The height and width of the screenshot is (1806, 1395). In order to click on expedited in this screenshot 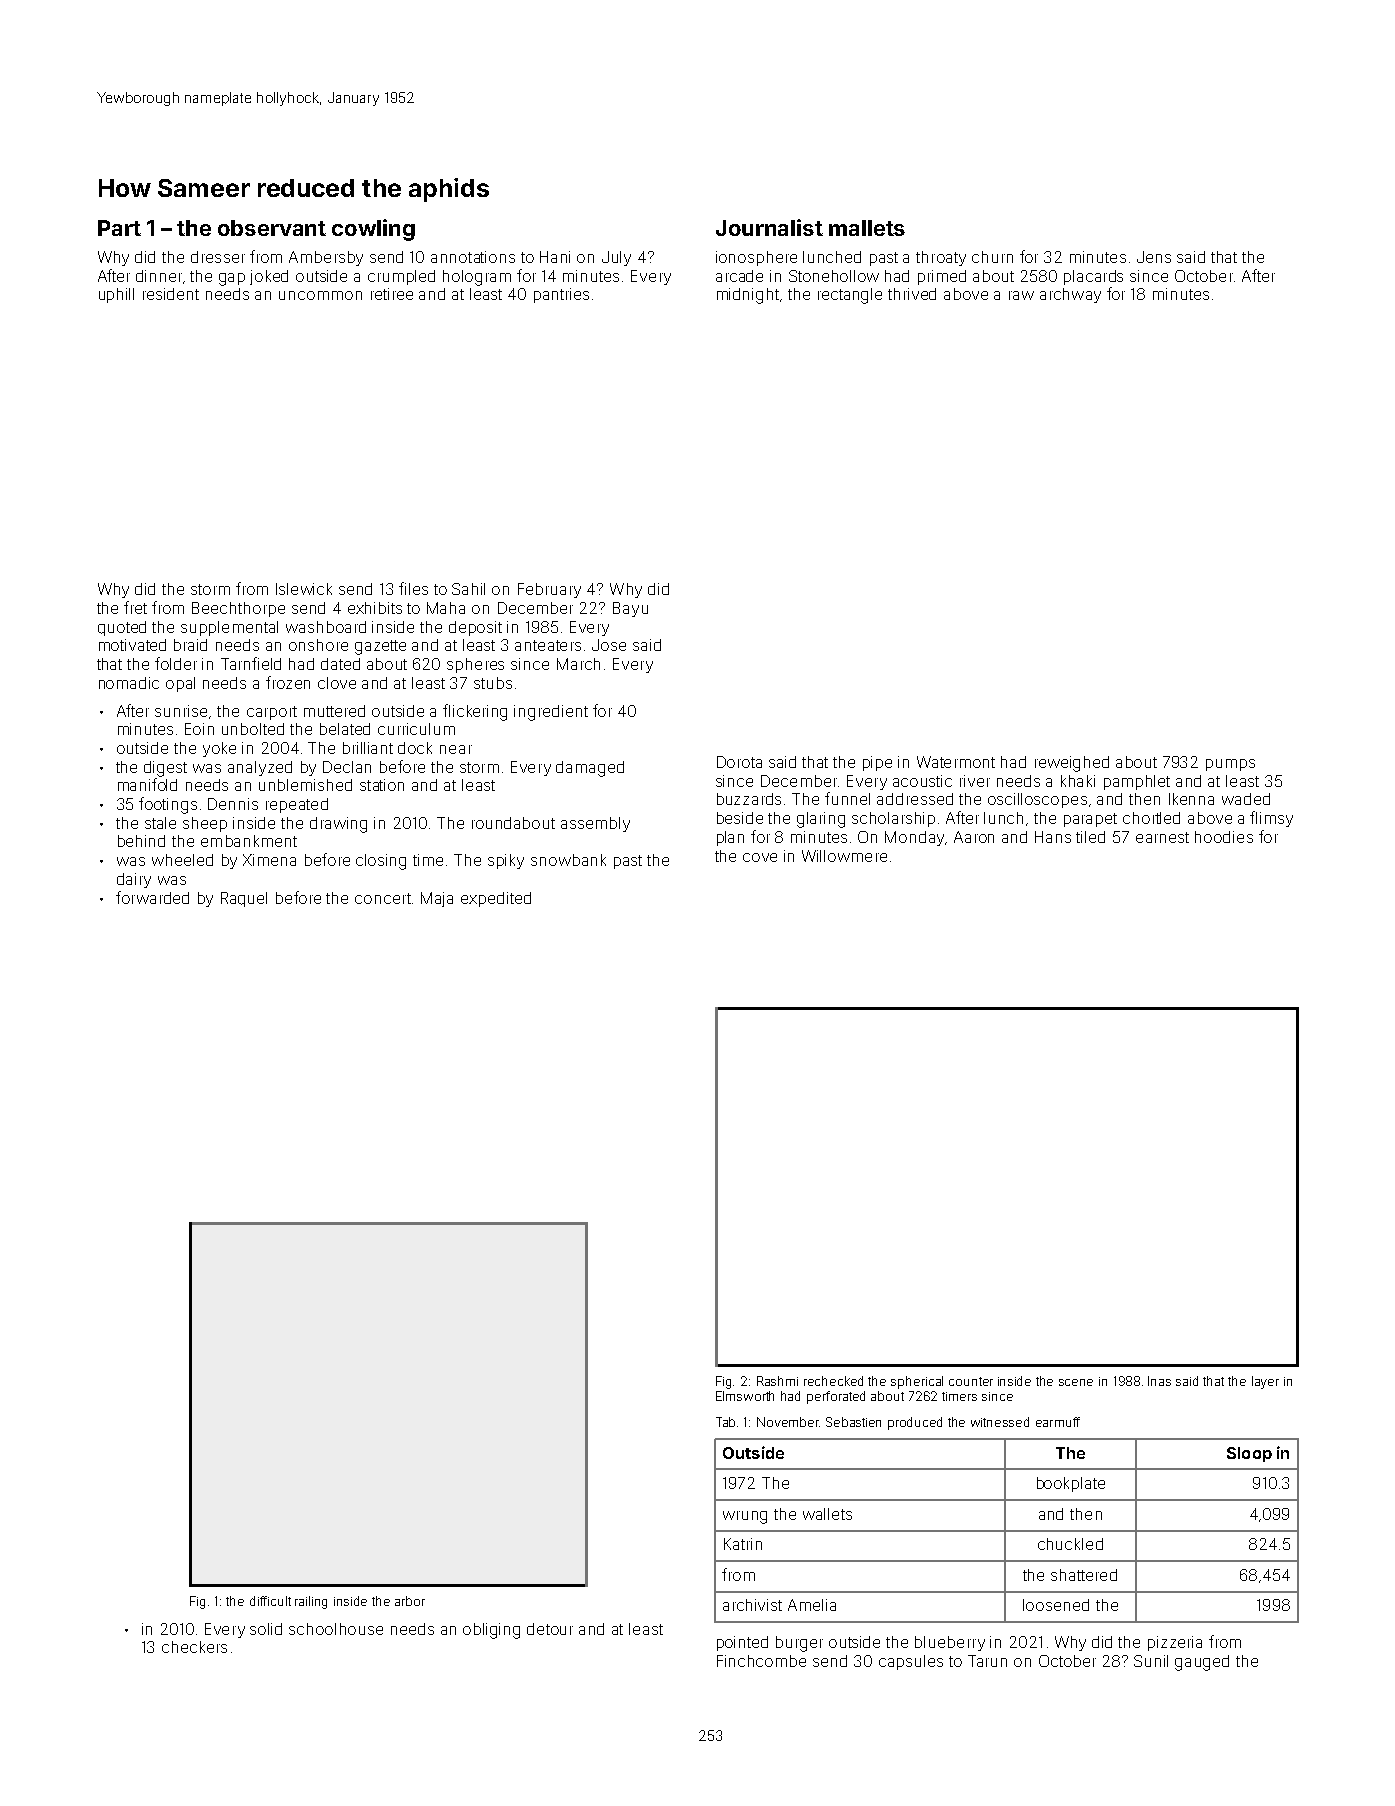, I will do `click(496, 899)`.
